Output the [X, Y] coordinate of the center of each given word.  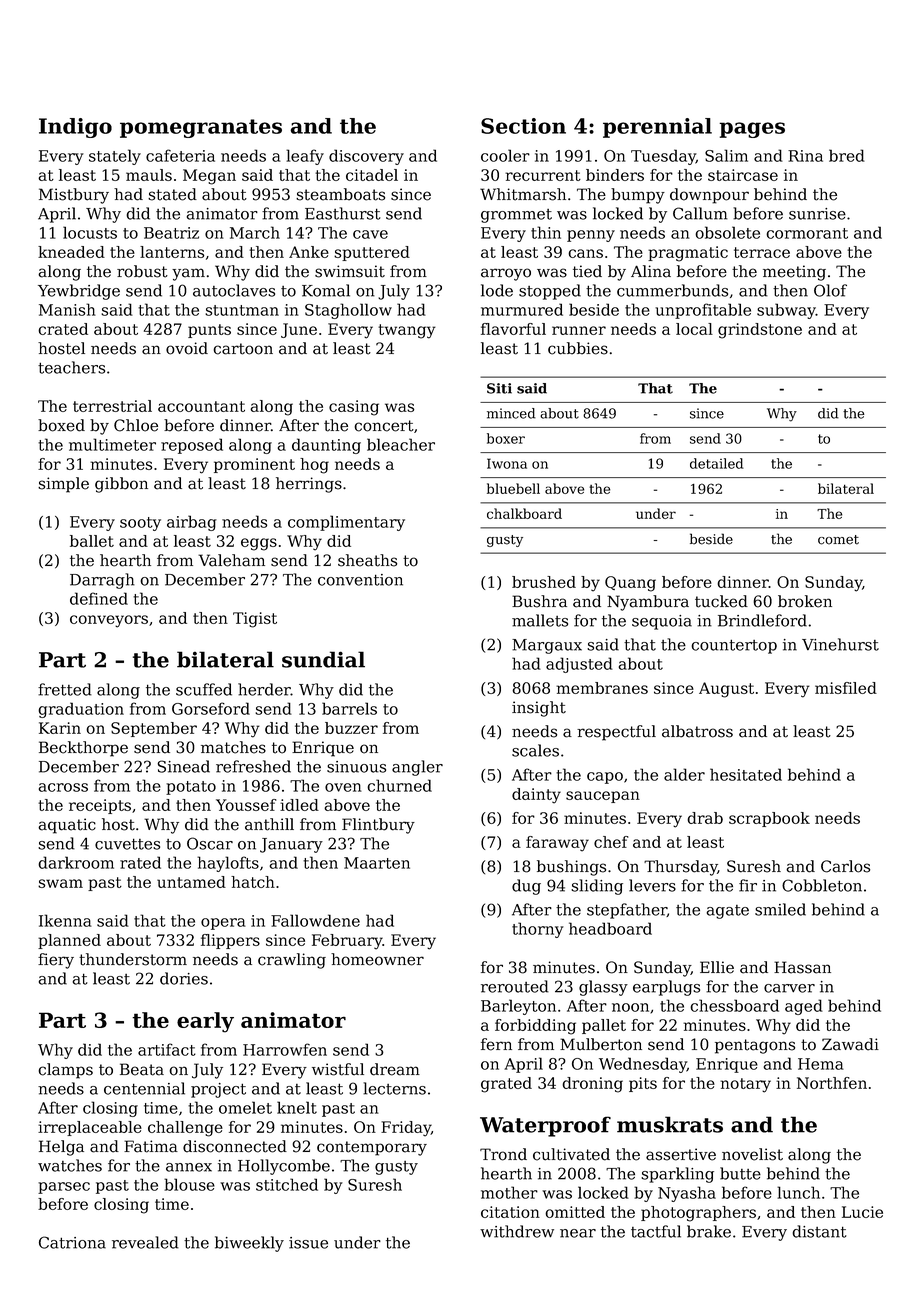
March [255, 232]
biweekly [249, 1244]
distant [819, 1231]
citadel [372, 175]
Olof [830, 290]
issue [308, 1243]
